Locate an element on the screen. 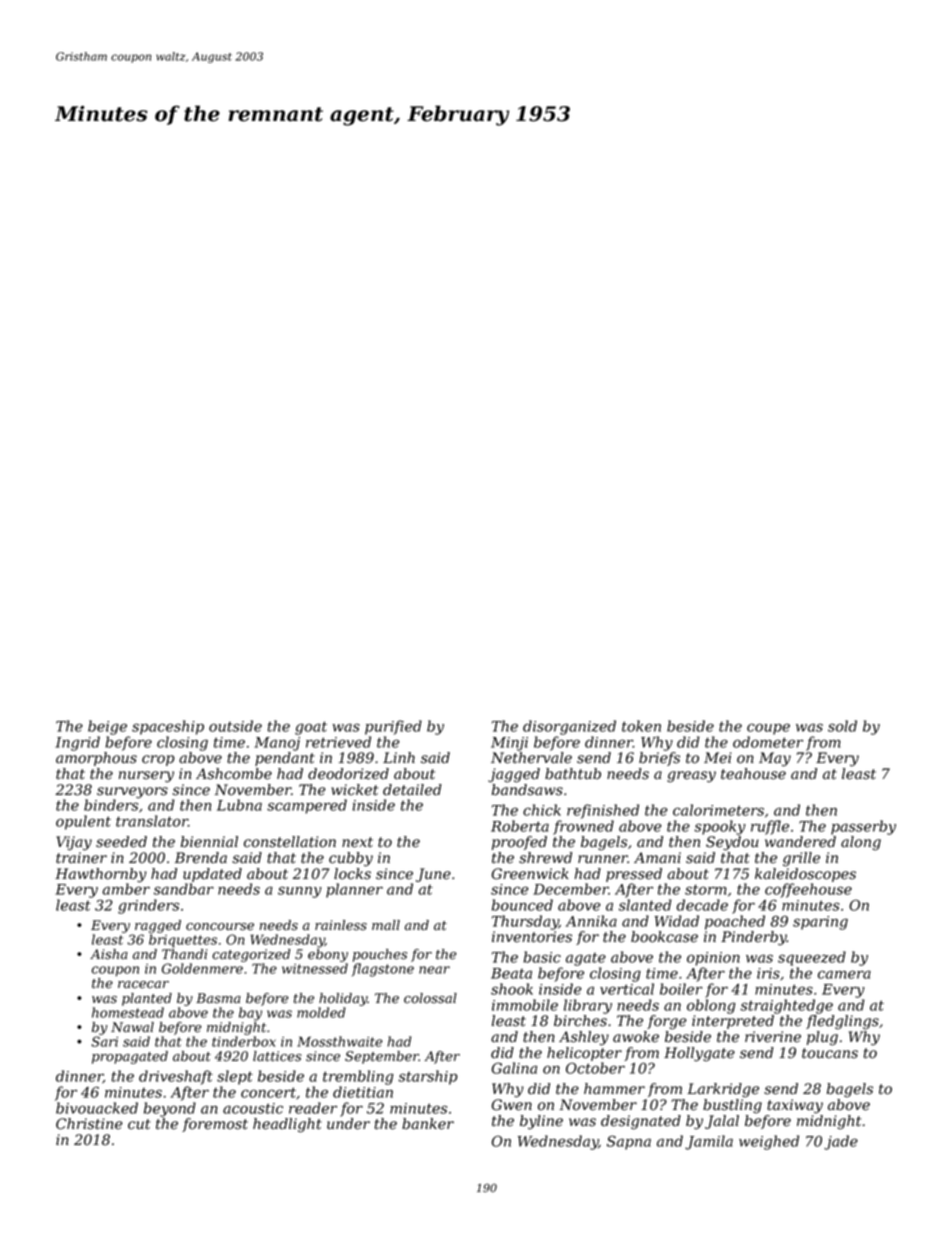 This screenshot has width=952, height=1233. teahouse is located at coordinates (753, 774).
